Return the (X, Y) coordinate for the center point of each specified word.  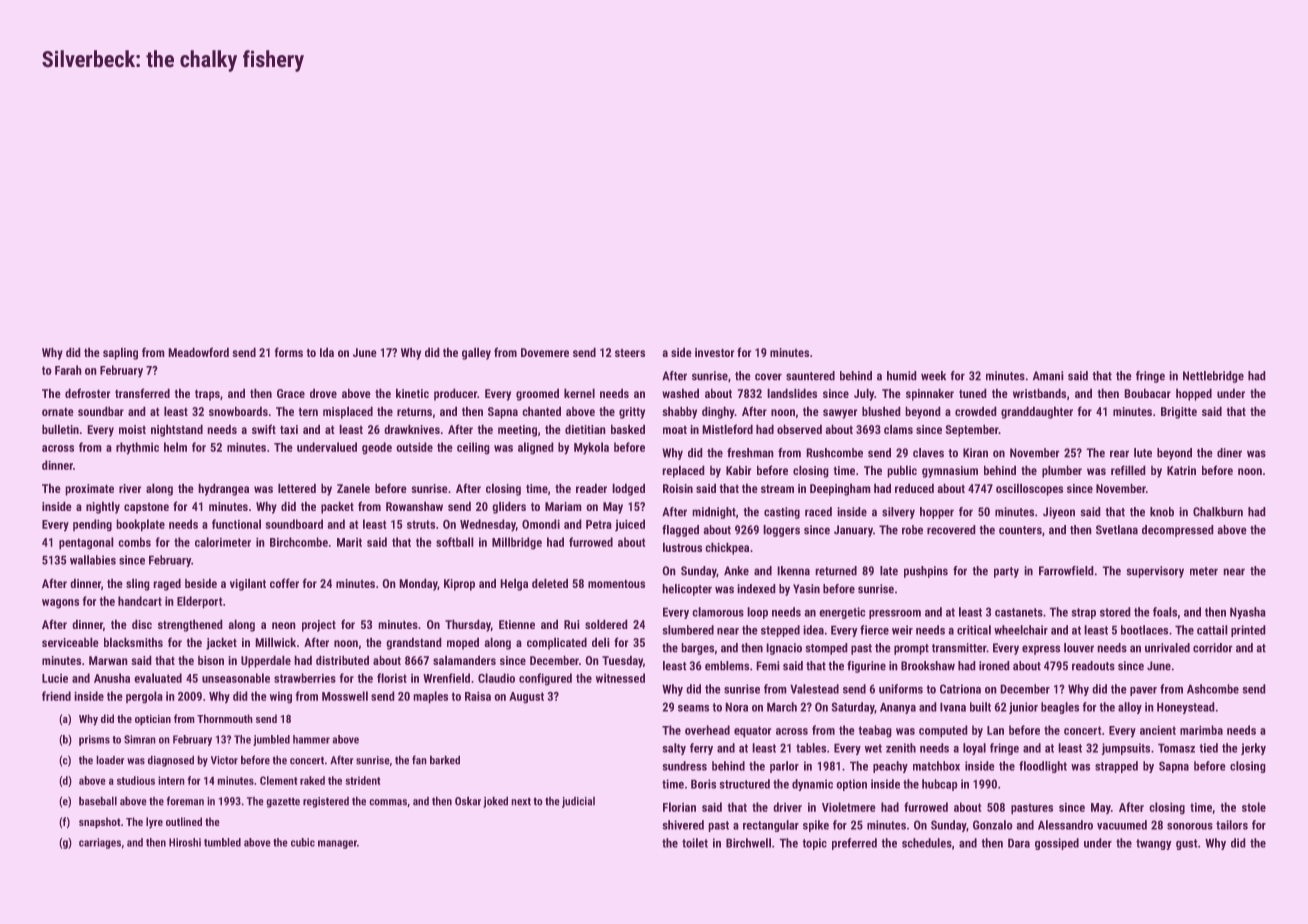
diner (1229, 453)
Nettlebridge (1213, 377)
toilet (695, 843)
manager (337, 844)
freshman (750, 453)
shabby (679, 412)
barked (445, 760)
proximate (89, 490)
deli (601, 642)
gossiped (1057, 844)
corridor (1213, 648)
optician (153, 720)
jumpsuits (1125, 749)
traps (207, 395)
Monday (418, 584)
